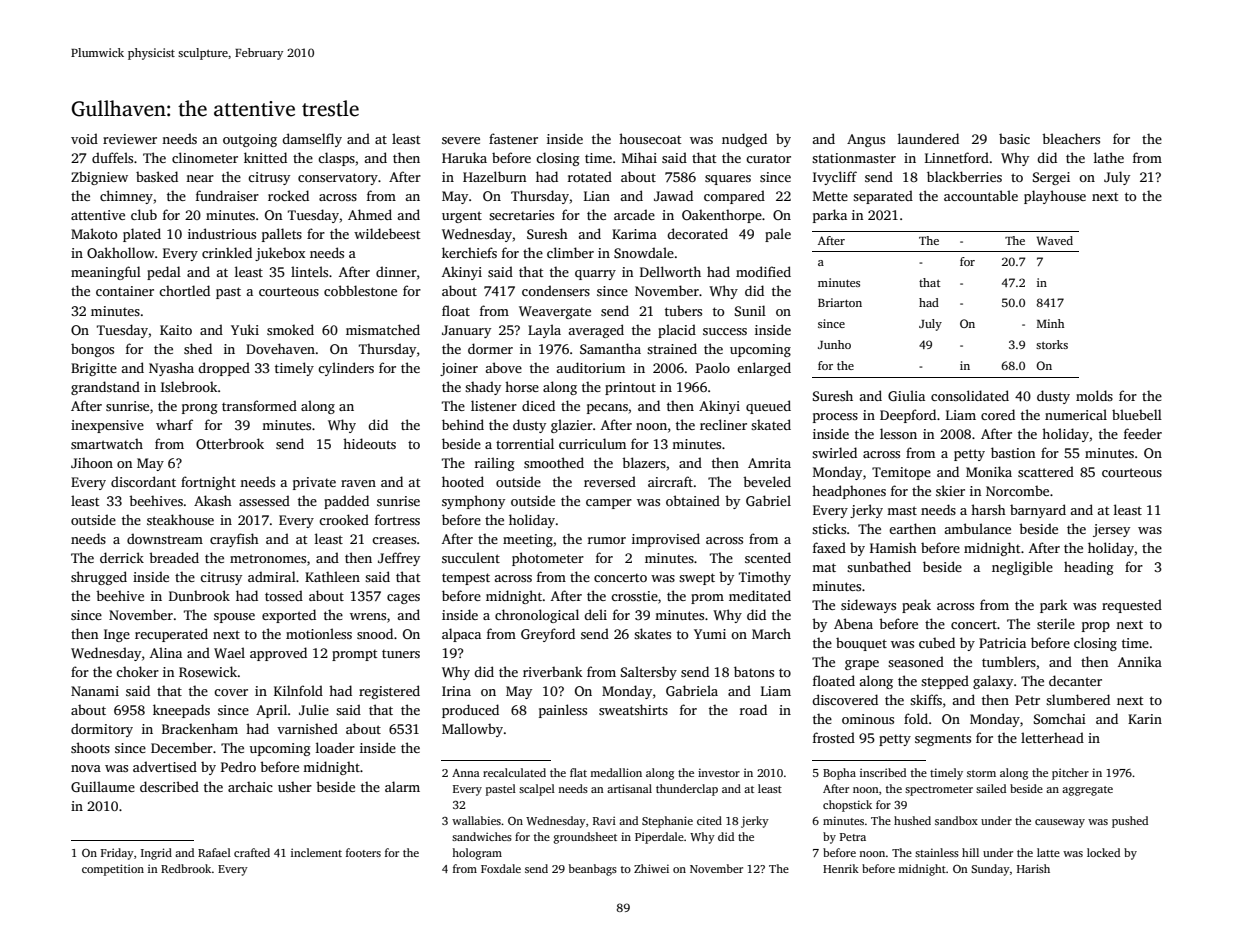 Image resolution: width=1233 pixels, height=952 pixels. What do you see at coordinates (829, 528) in the screenshot?
I see `sticks` at bounding box center [829, 528].
